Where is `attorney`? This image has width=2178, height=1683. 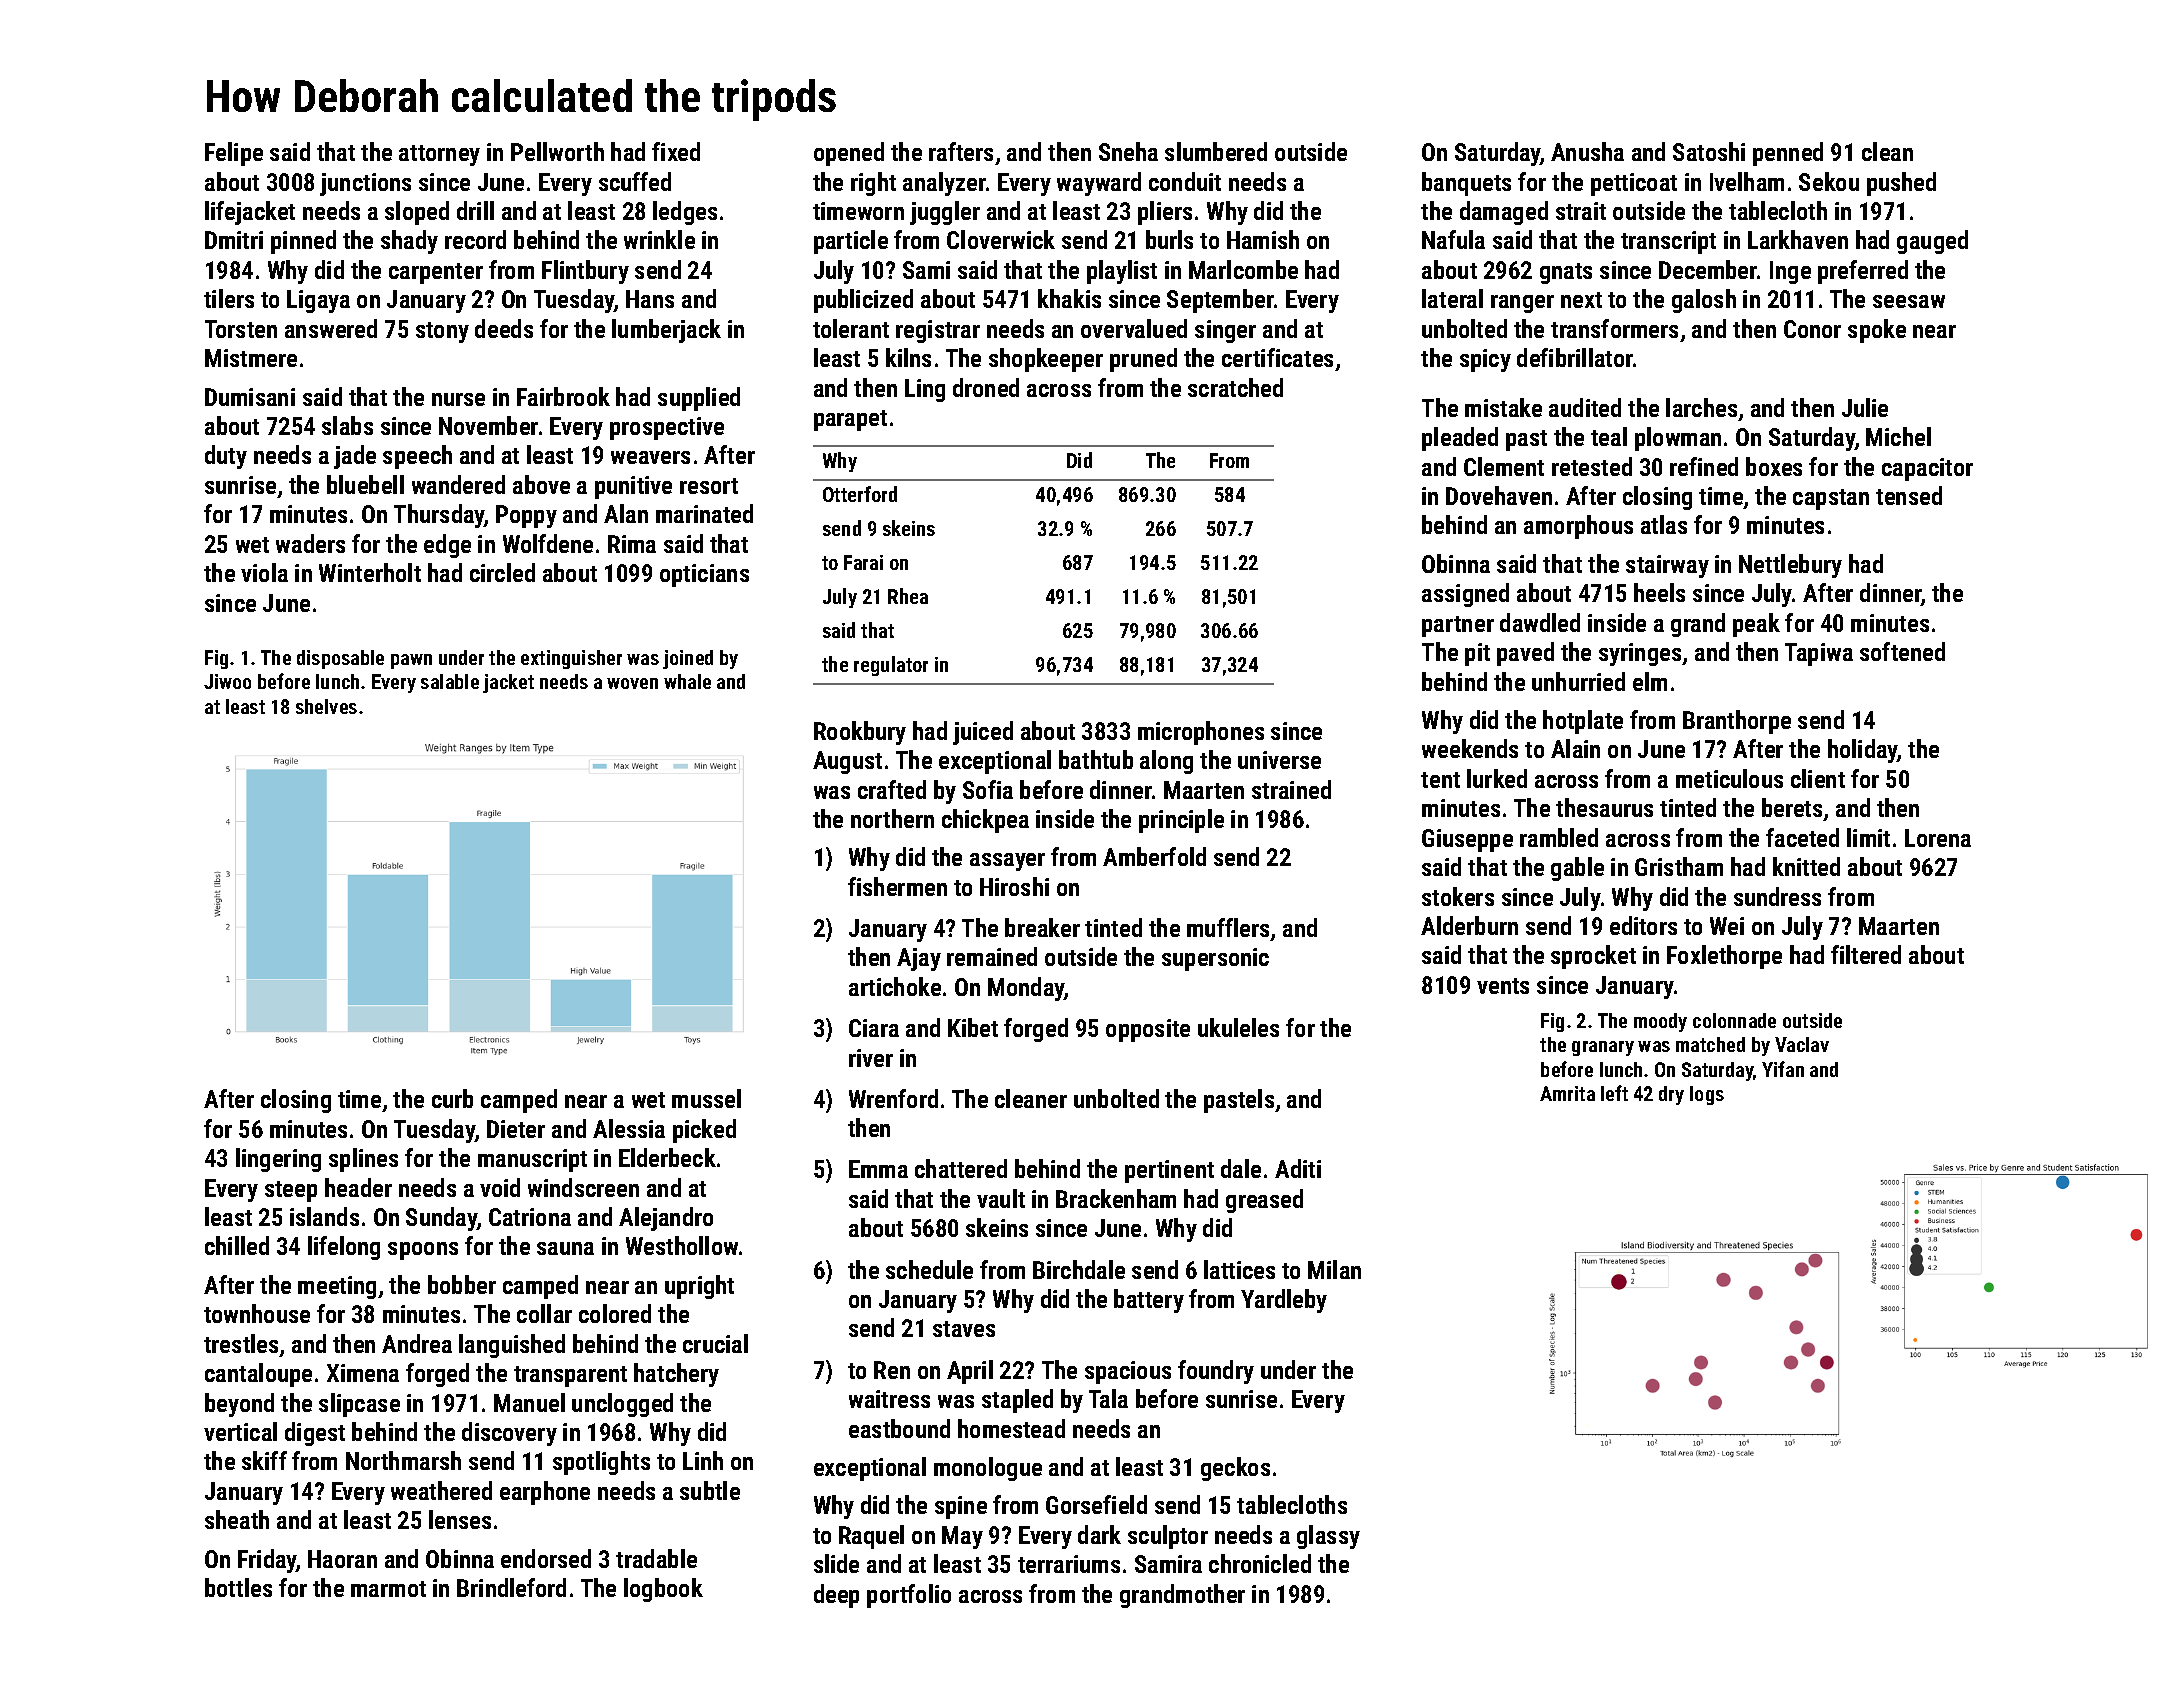 attorney is located at coordinates (439, 155).
